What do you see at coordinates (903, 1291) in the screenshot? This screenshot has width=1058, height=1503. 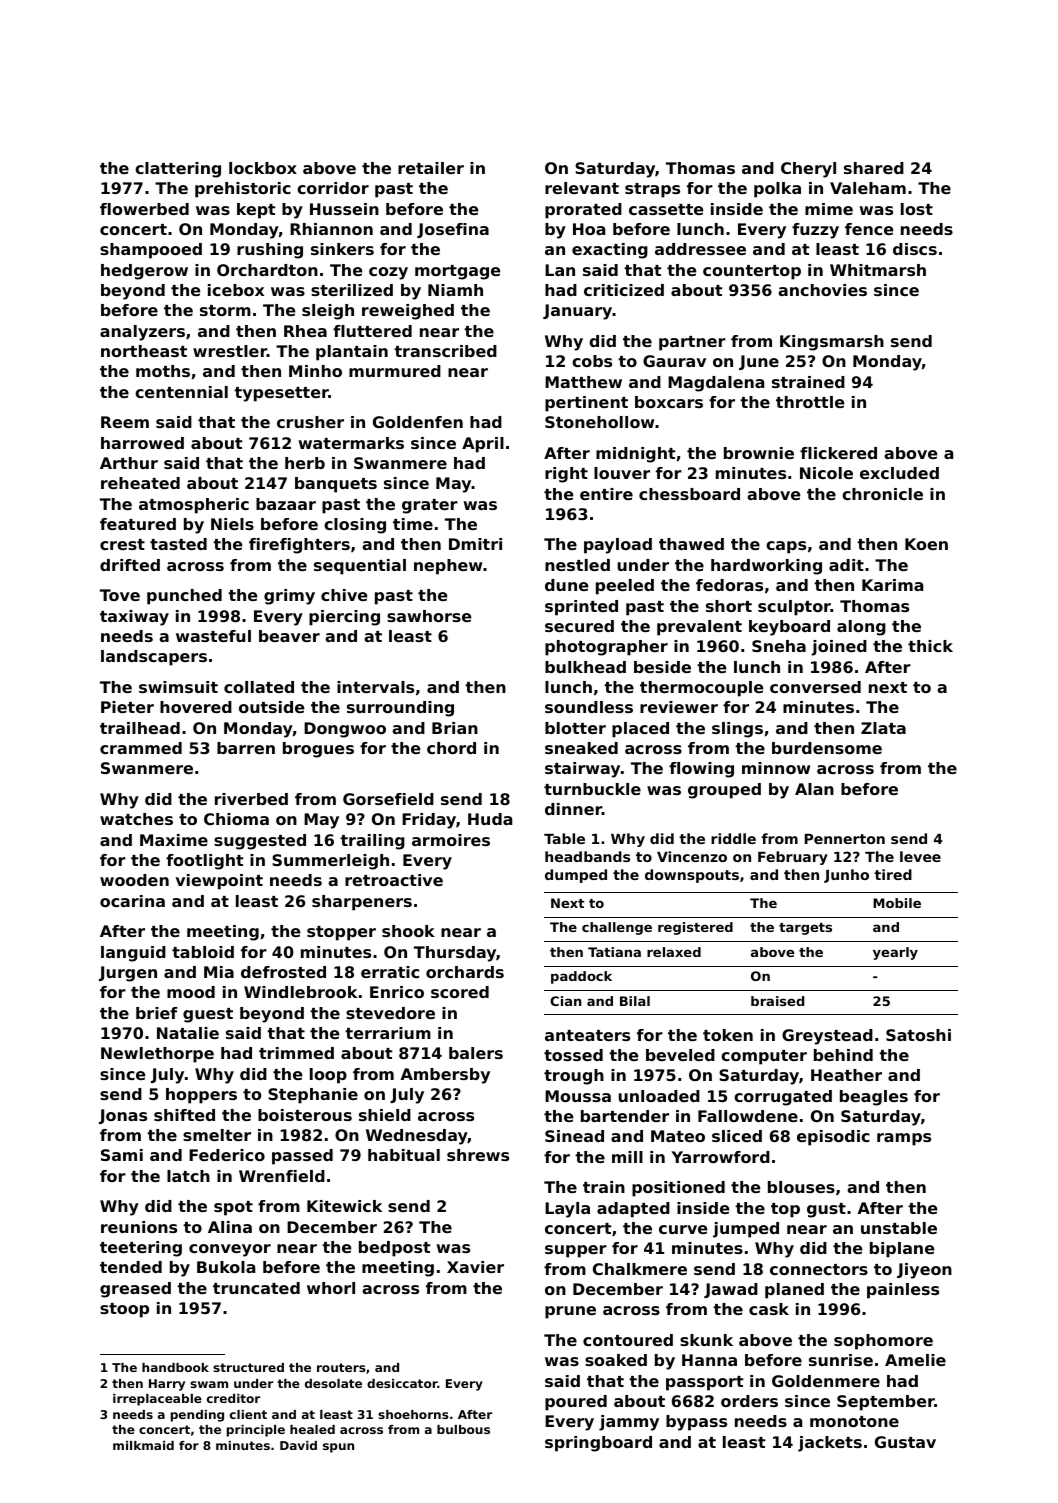 I see `painless` at bounding box center [903, 1291].
